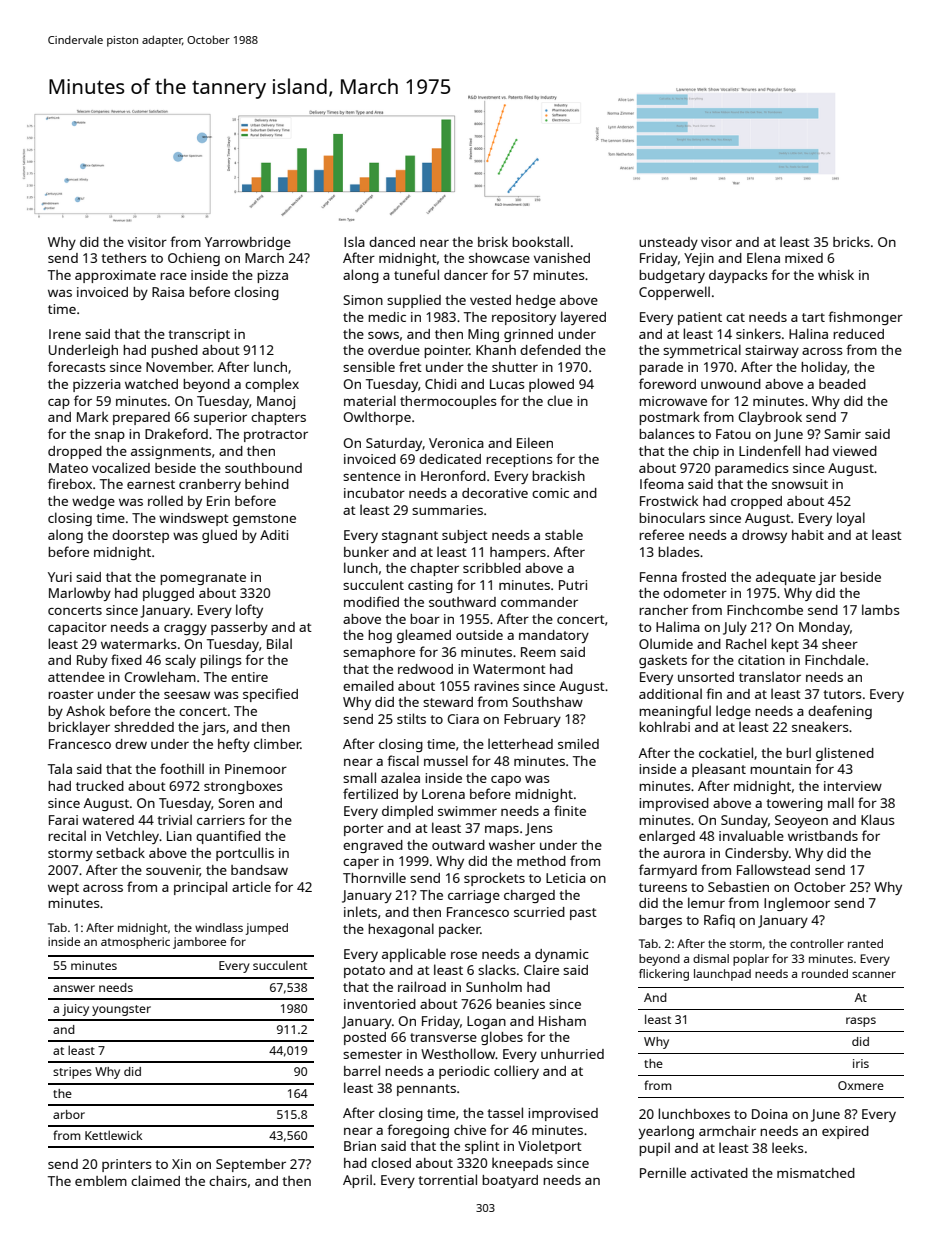 The image size is (952, 1233). I want to click on plowed, so click(551, 385).
